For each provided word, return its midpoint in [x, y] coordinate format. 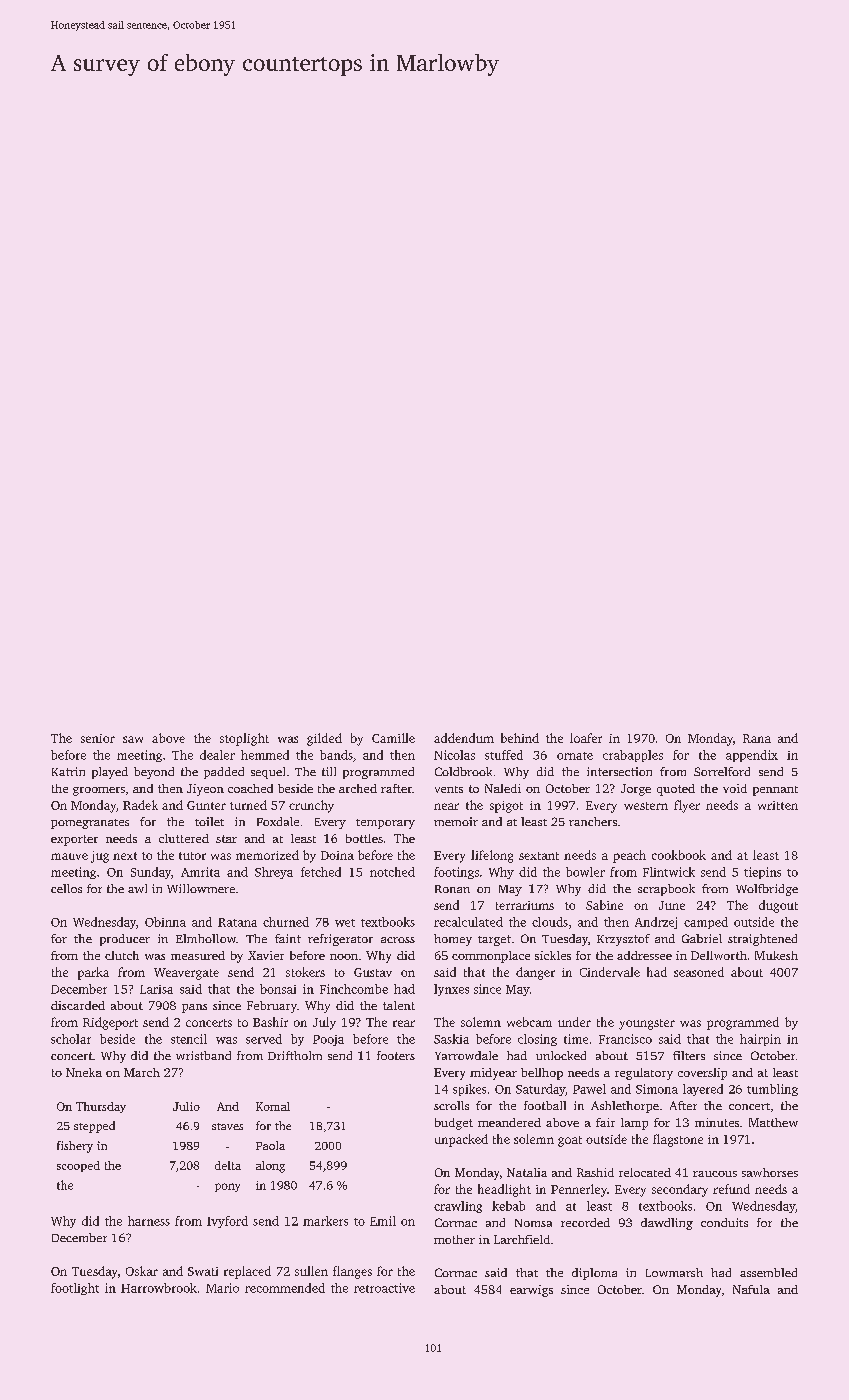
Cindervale [610, 972]
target [494, 940]
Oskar [142, 1271]
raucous [715, 1174]
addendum [464, 738]
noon [344, 957]
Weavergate [186, 974]
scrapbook [666, 890]
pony [227, 1187]
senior [98, 738]
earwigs [531, 1291]
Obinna [165, 922]
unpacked [461, 1140]
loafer [586, 738]
